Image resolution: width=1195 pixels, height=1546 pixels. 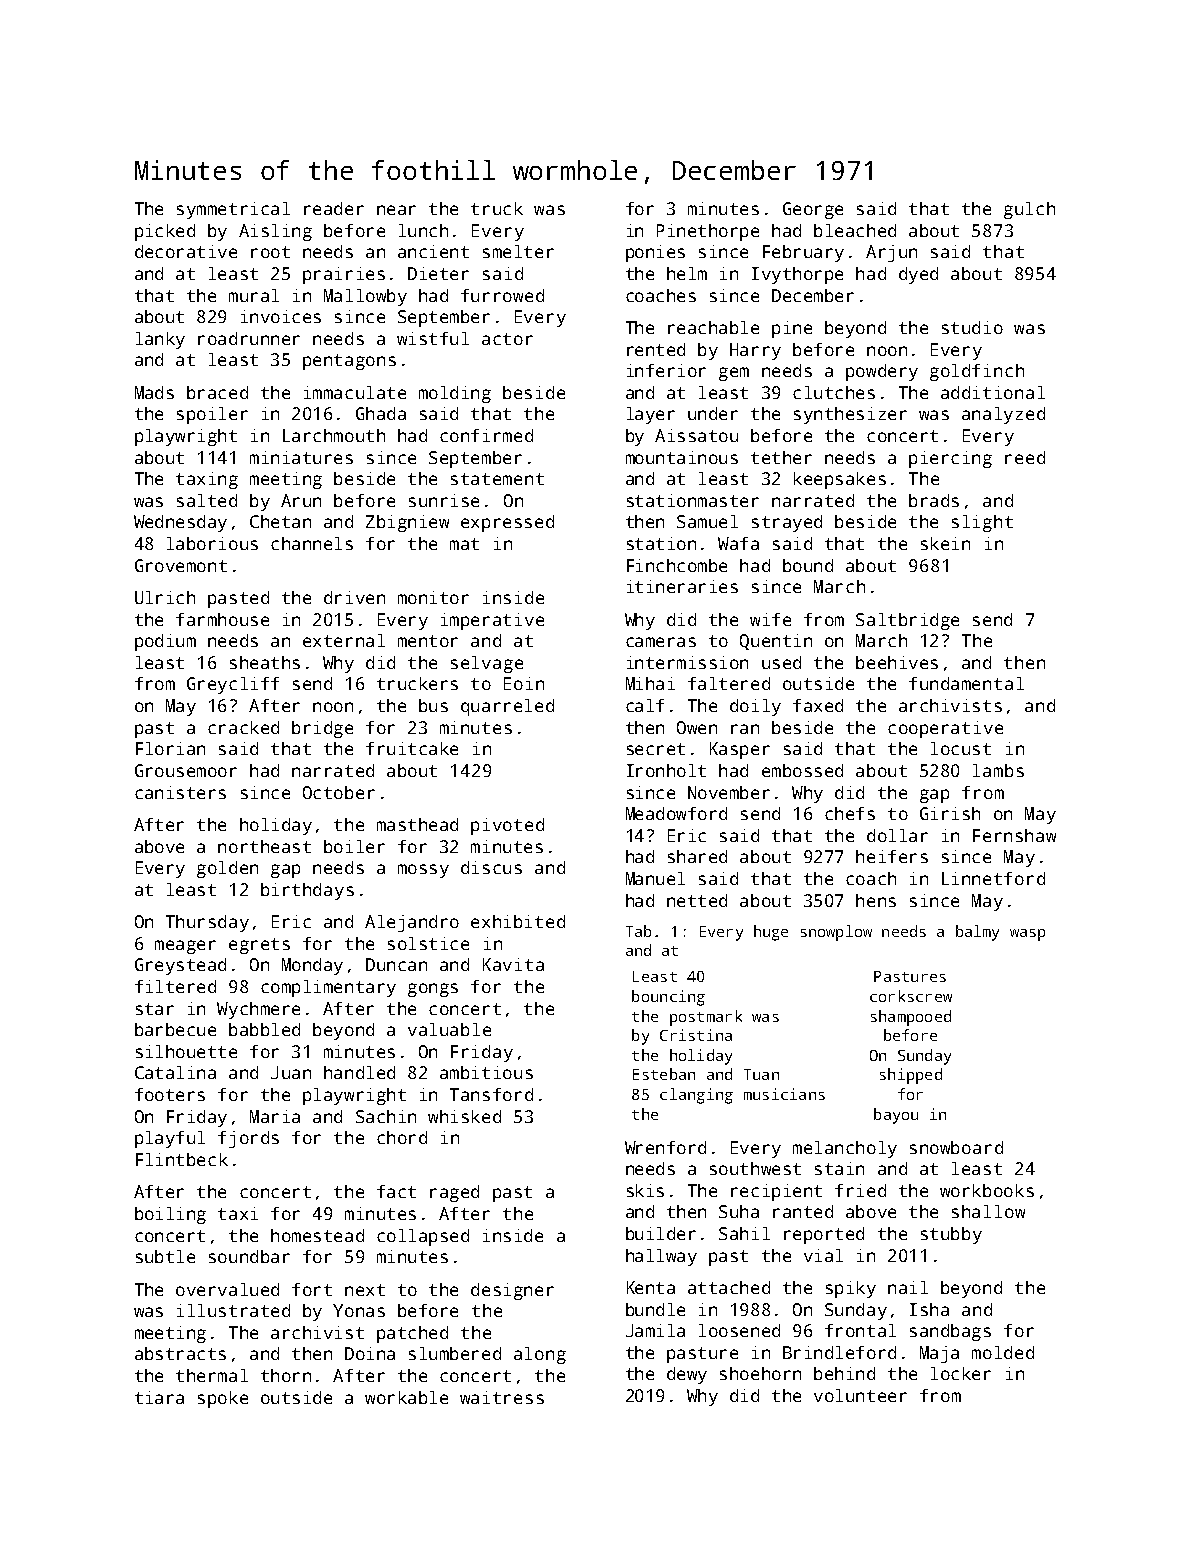 I want to click on bayou, so click(x=896, y=1116).
